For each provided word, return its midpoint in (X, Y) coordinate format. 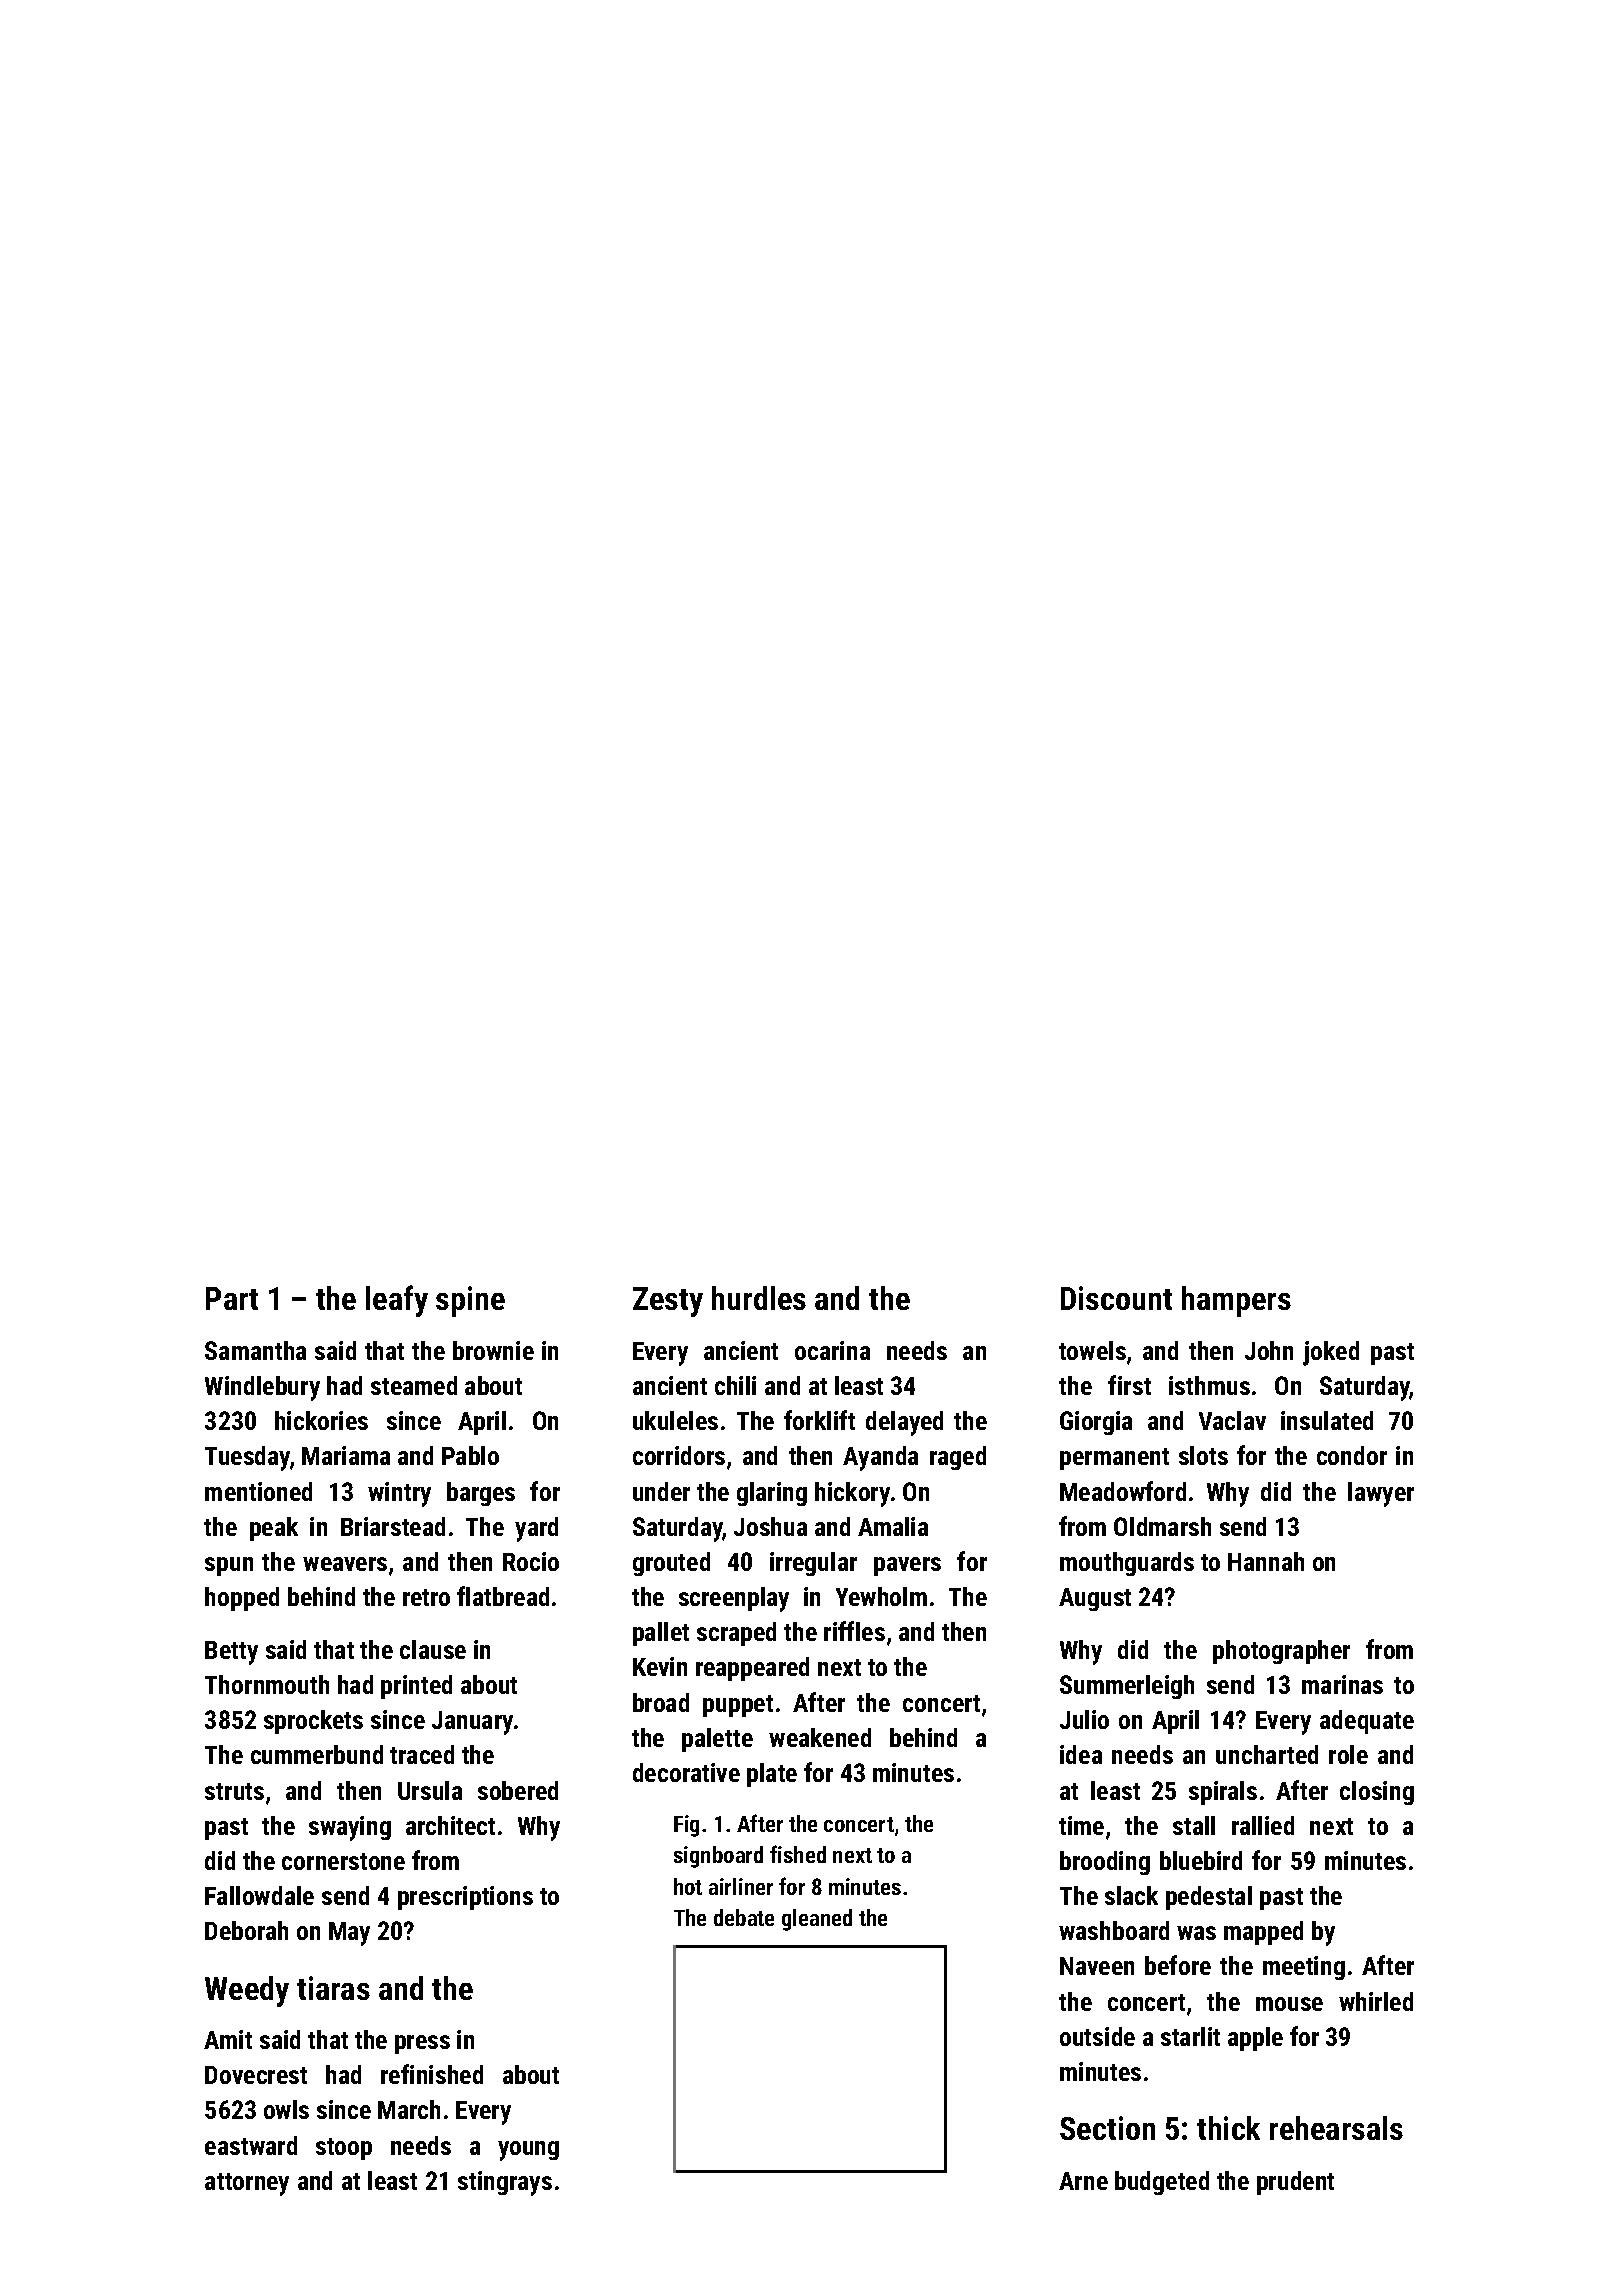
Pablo (470, 1455)
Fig (686, 1826)
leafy (397, 1301)
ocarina (832, 1350)
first (1129, 1385)
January (472, 1723)
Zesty (668, 1302)
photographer (1281, 1652)
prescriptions (465, 1898)
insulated (1327, 1420)
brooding (1105, 1863)
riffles (854, 1631)
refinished (432, 2074)
